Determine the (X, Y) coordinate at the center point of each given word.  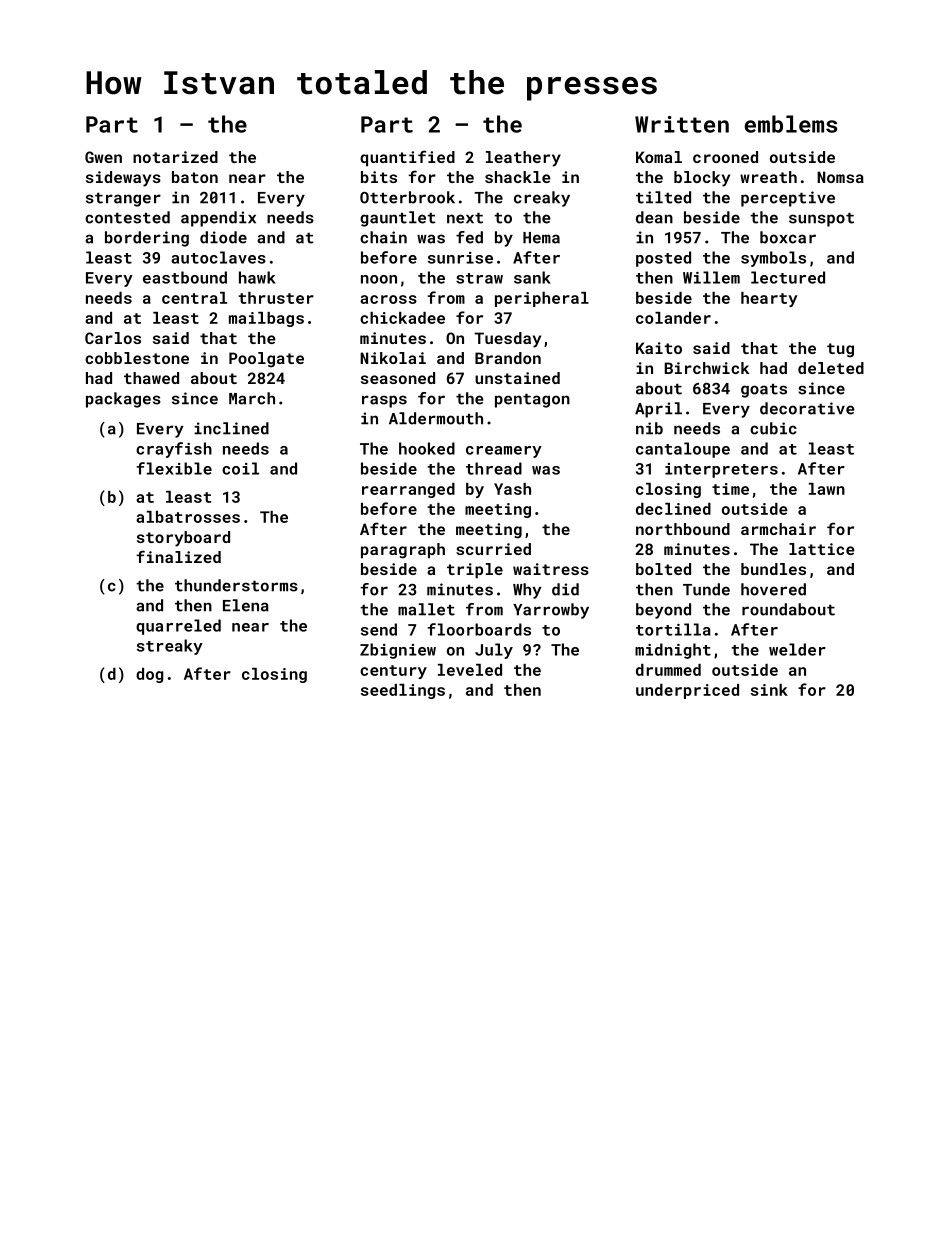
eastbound (185, 277)
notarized (175, 157)
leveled (470, 670)
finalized (178, 556)
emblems (790, 124)
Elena (246, 605)
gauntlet (398, 219)
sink (769, 690)
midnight (673, 651)
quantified (407, 158)
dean (654, 217)
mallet (426, 609)
